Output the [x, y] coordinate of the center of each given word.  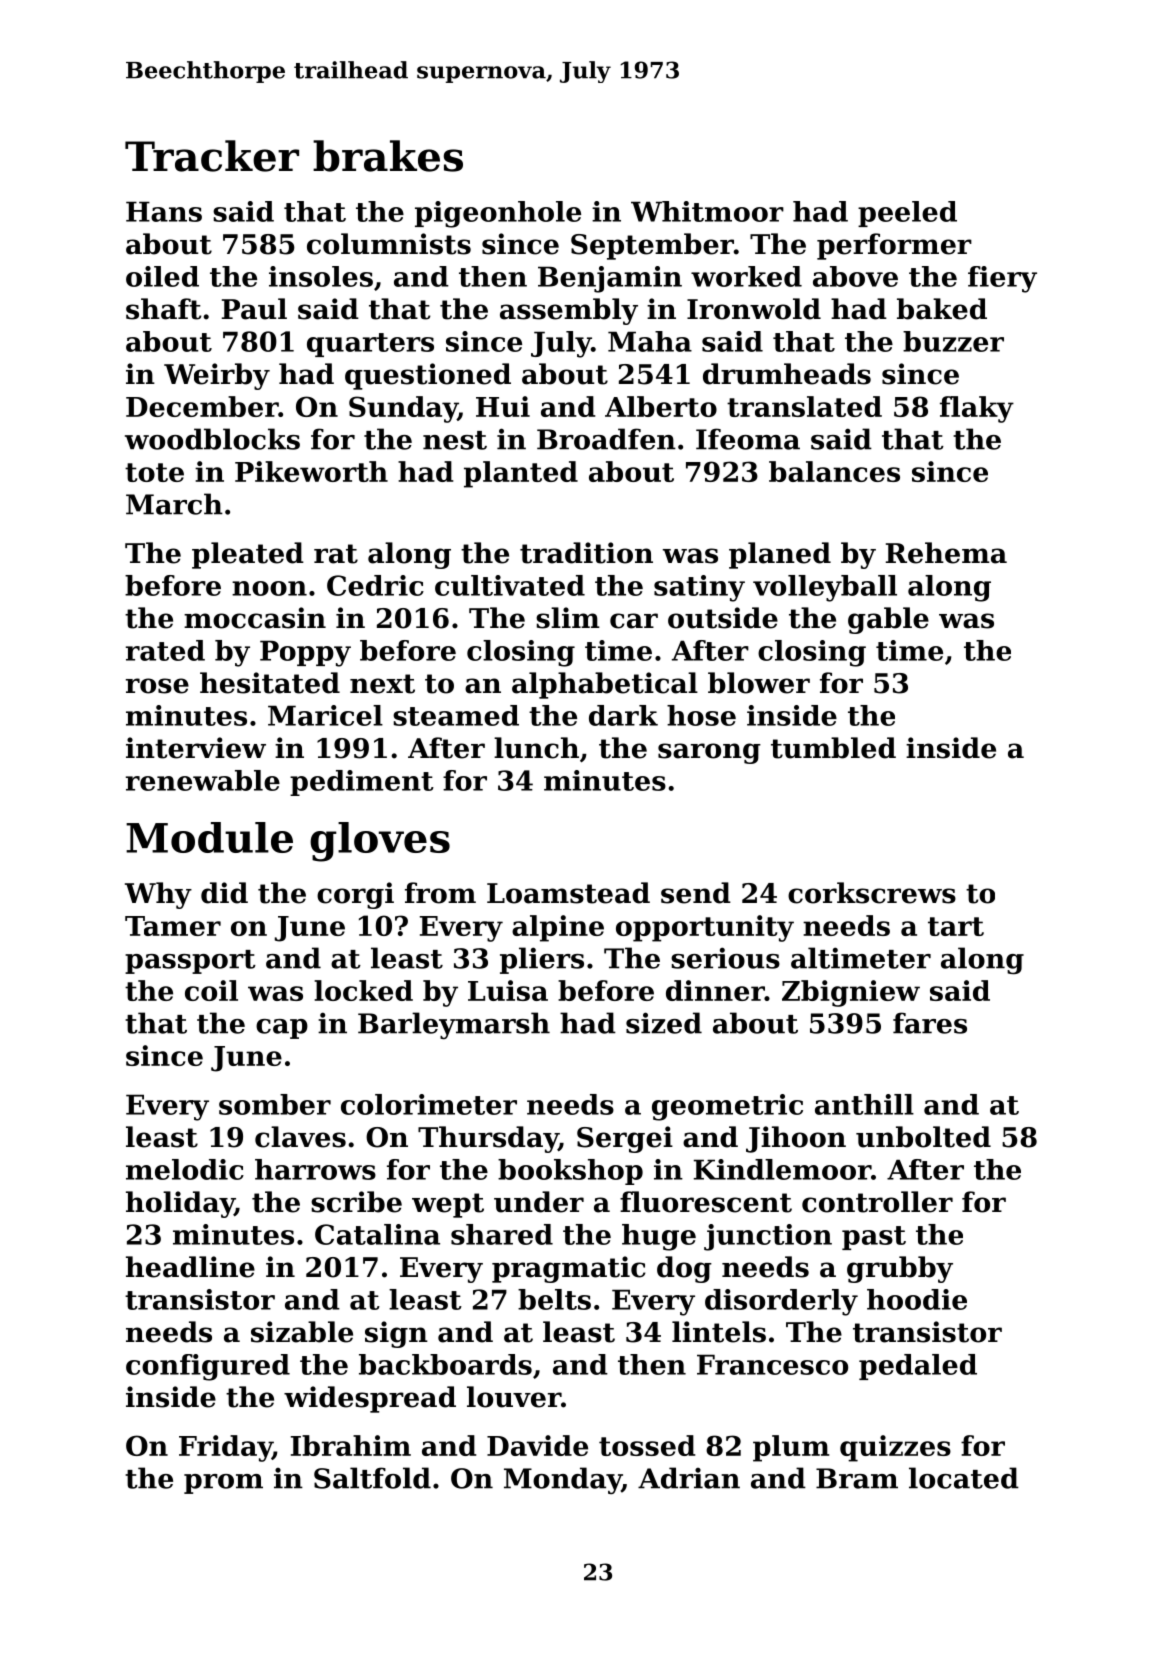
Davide [537, 1445]
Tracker [212, 156]
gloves [380, 842]
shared [502, 1234]
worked [746, 276]
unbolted [923, 1137]
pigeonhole [498, 214]
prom [223, 1484]
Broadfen [606, 439]
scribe [356, 1202]
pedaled [918, 1367]
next [382, 684]
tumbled [833, 748]
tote [154, 472]
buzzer [953, 341]
